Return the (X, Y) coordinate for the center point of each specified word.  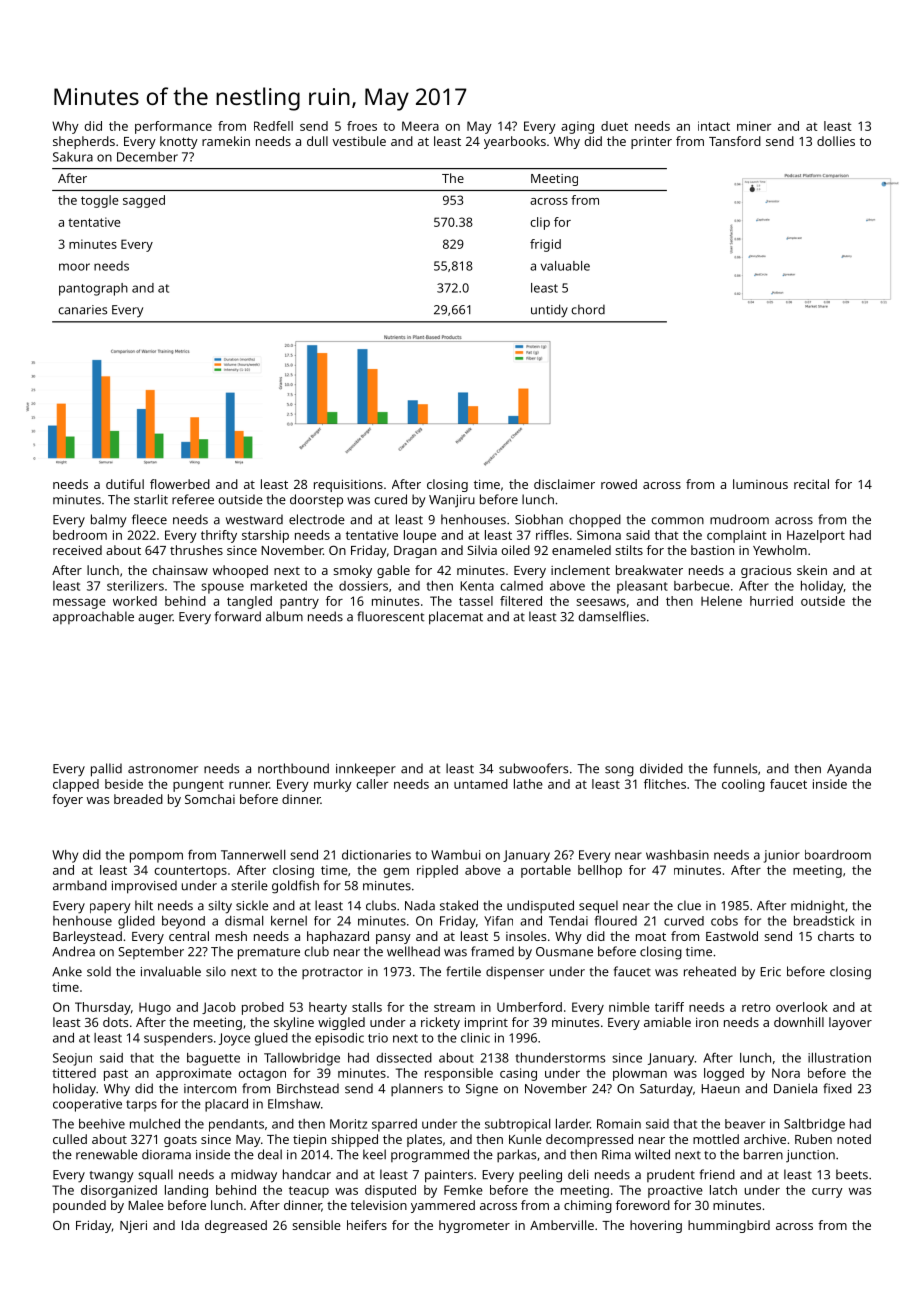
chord (588, 309)
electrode (317, 519)
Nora (786, 1073)
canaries (82, 310)
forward (238, 616)
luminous (760, 484)
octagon (262, 1075)
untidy (549, 311)
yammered (443, 1206)
